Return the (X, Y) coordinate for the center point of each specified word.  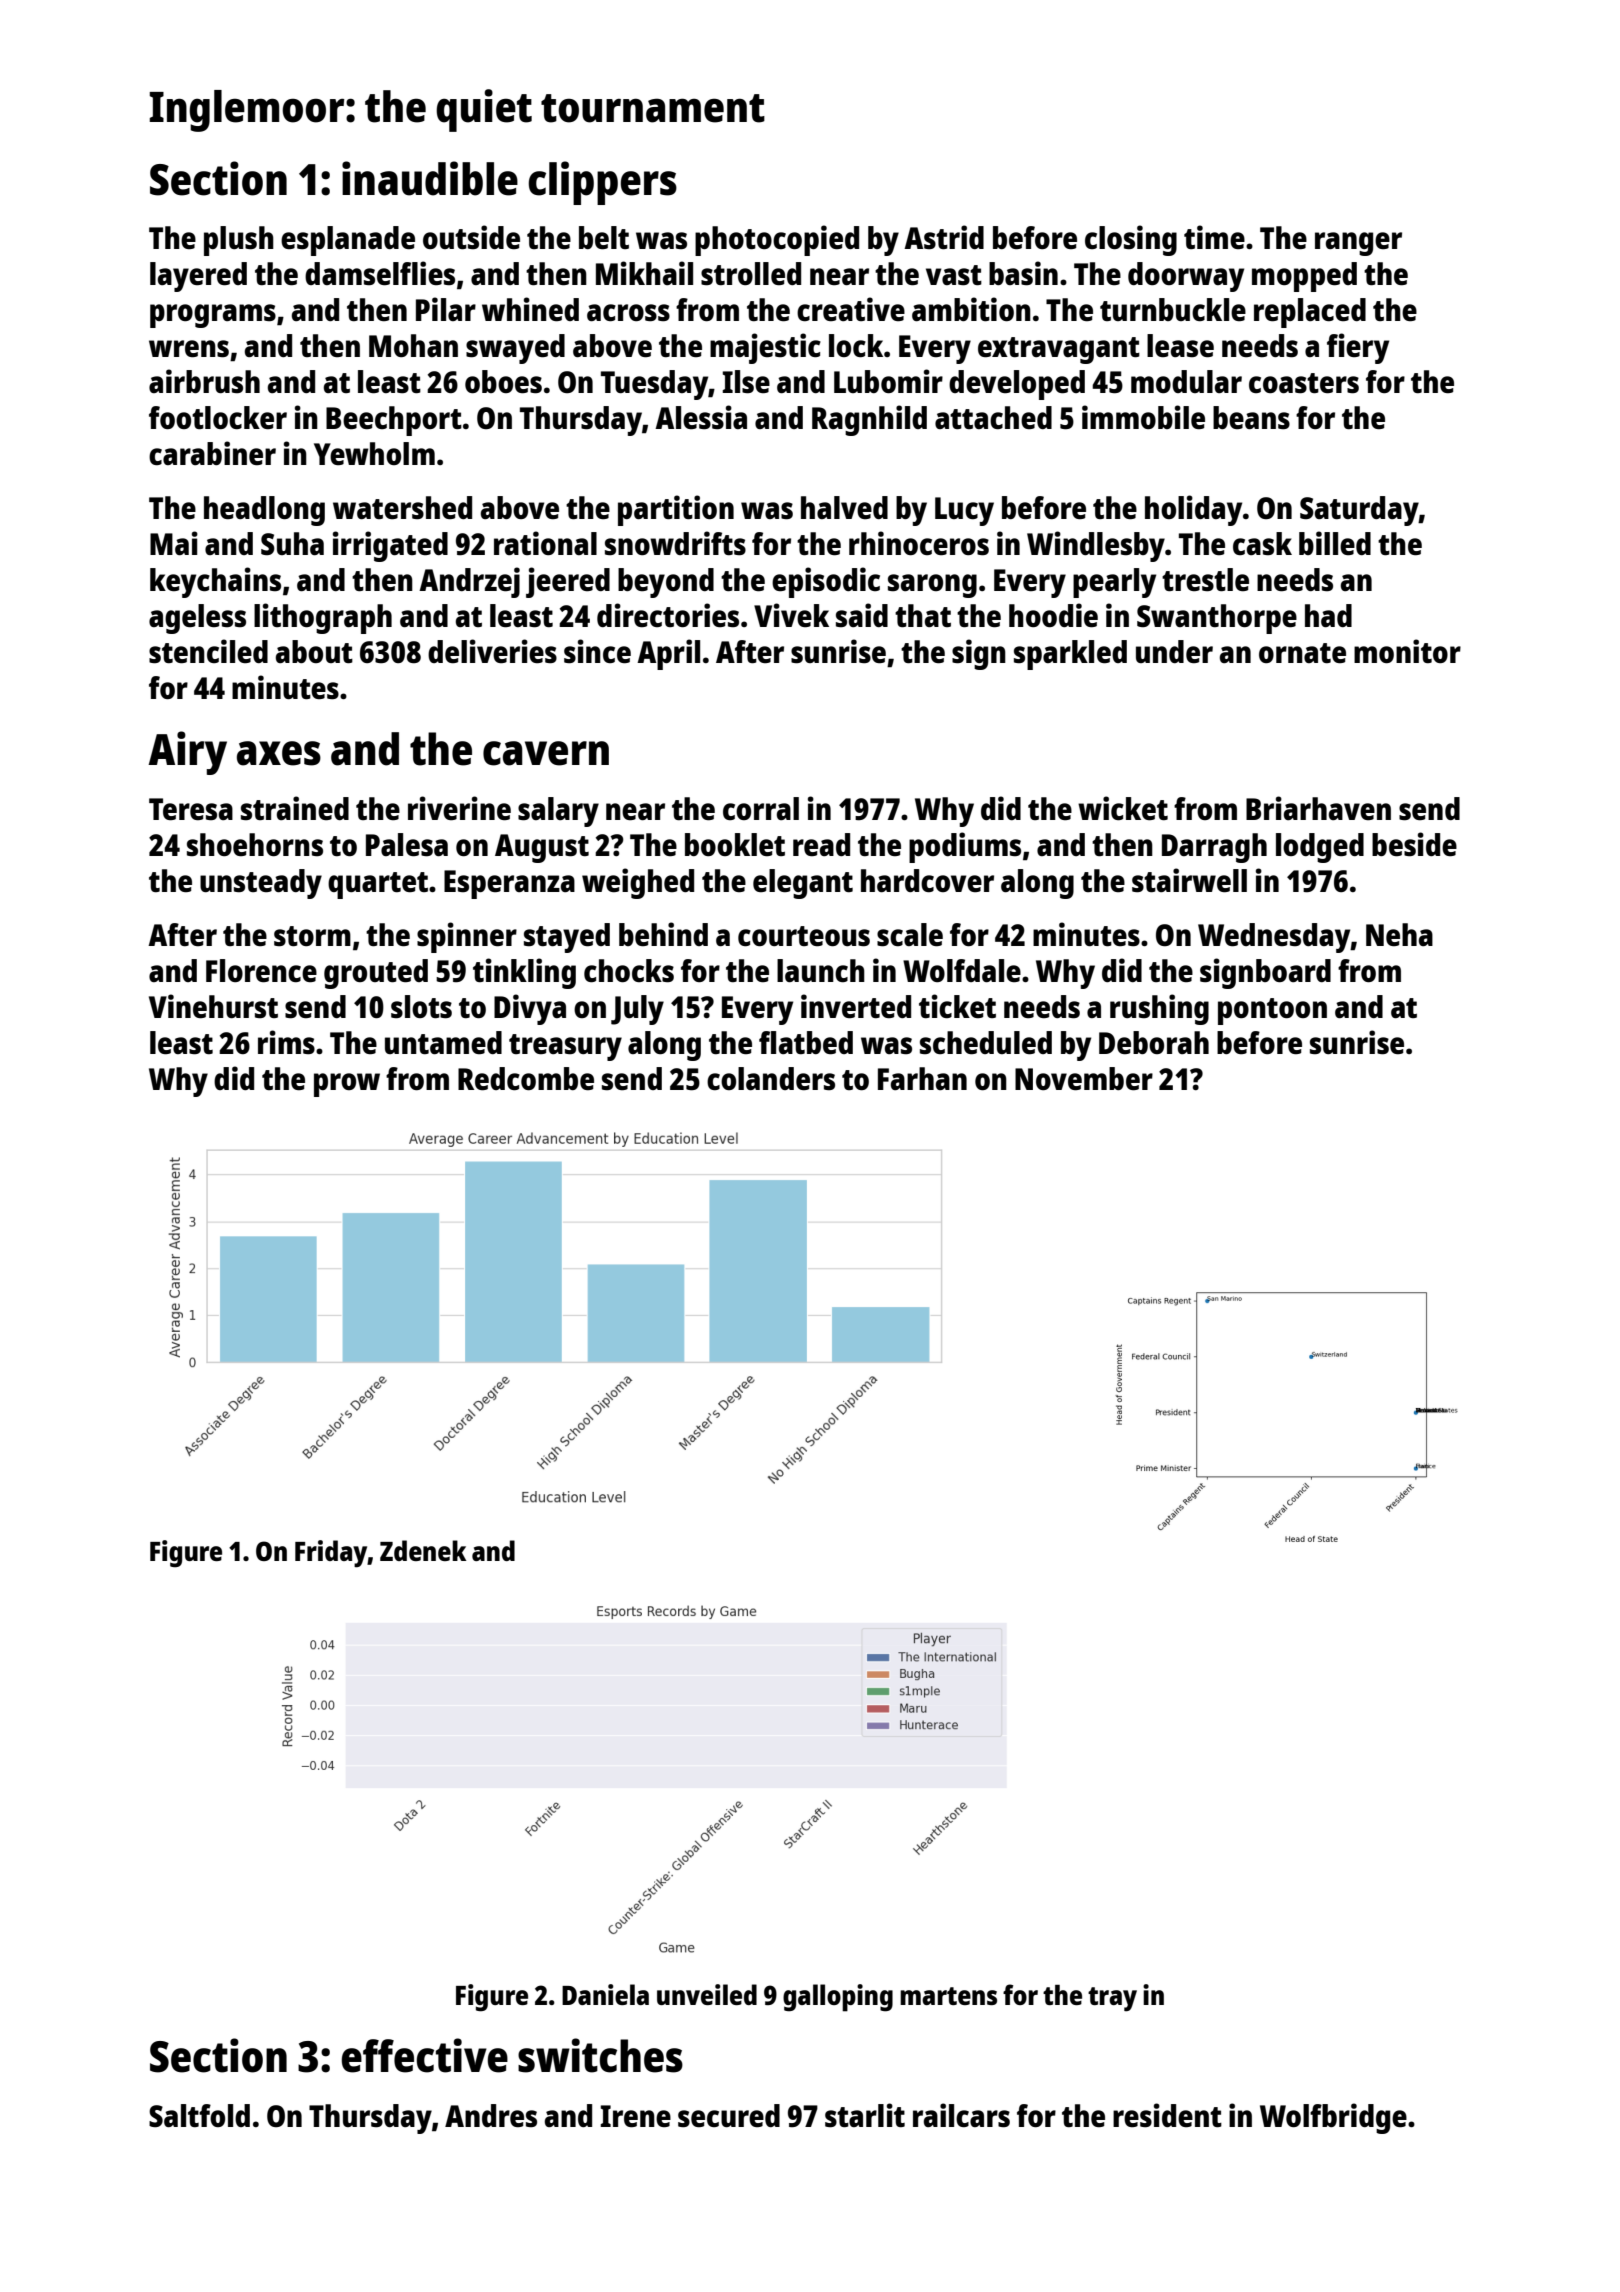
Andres (491, 2115)
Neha (1399, 934)
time (1214, 237)
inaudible (430, 178)
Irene (635, 2116)
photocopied (777, 240)
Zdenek (423, 1550)
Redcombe (526, 1079)
